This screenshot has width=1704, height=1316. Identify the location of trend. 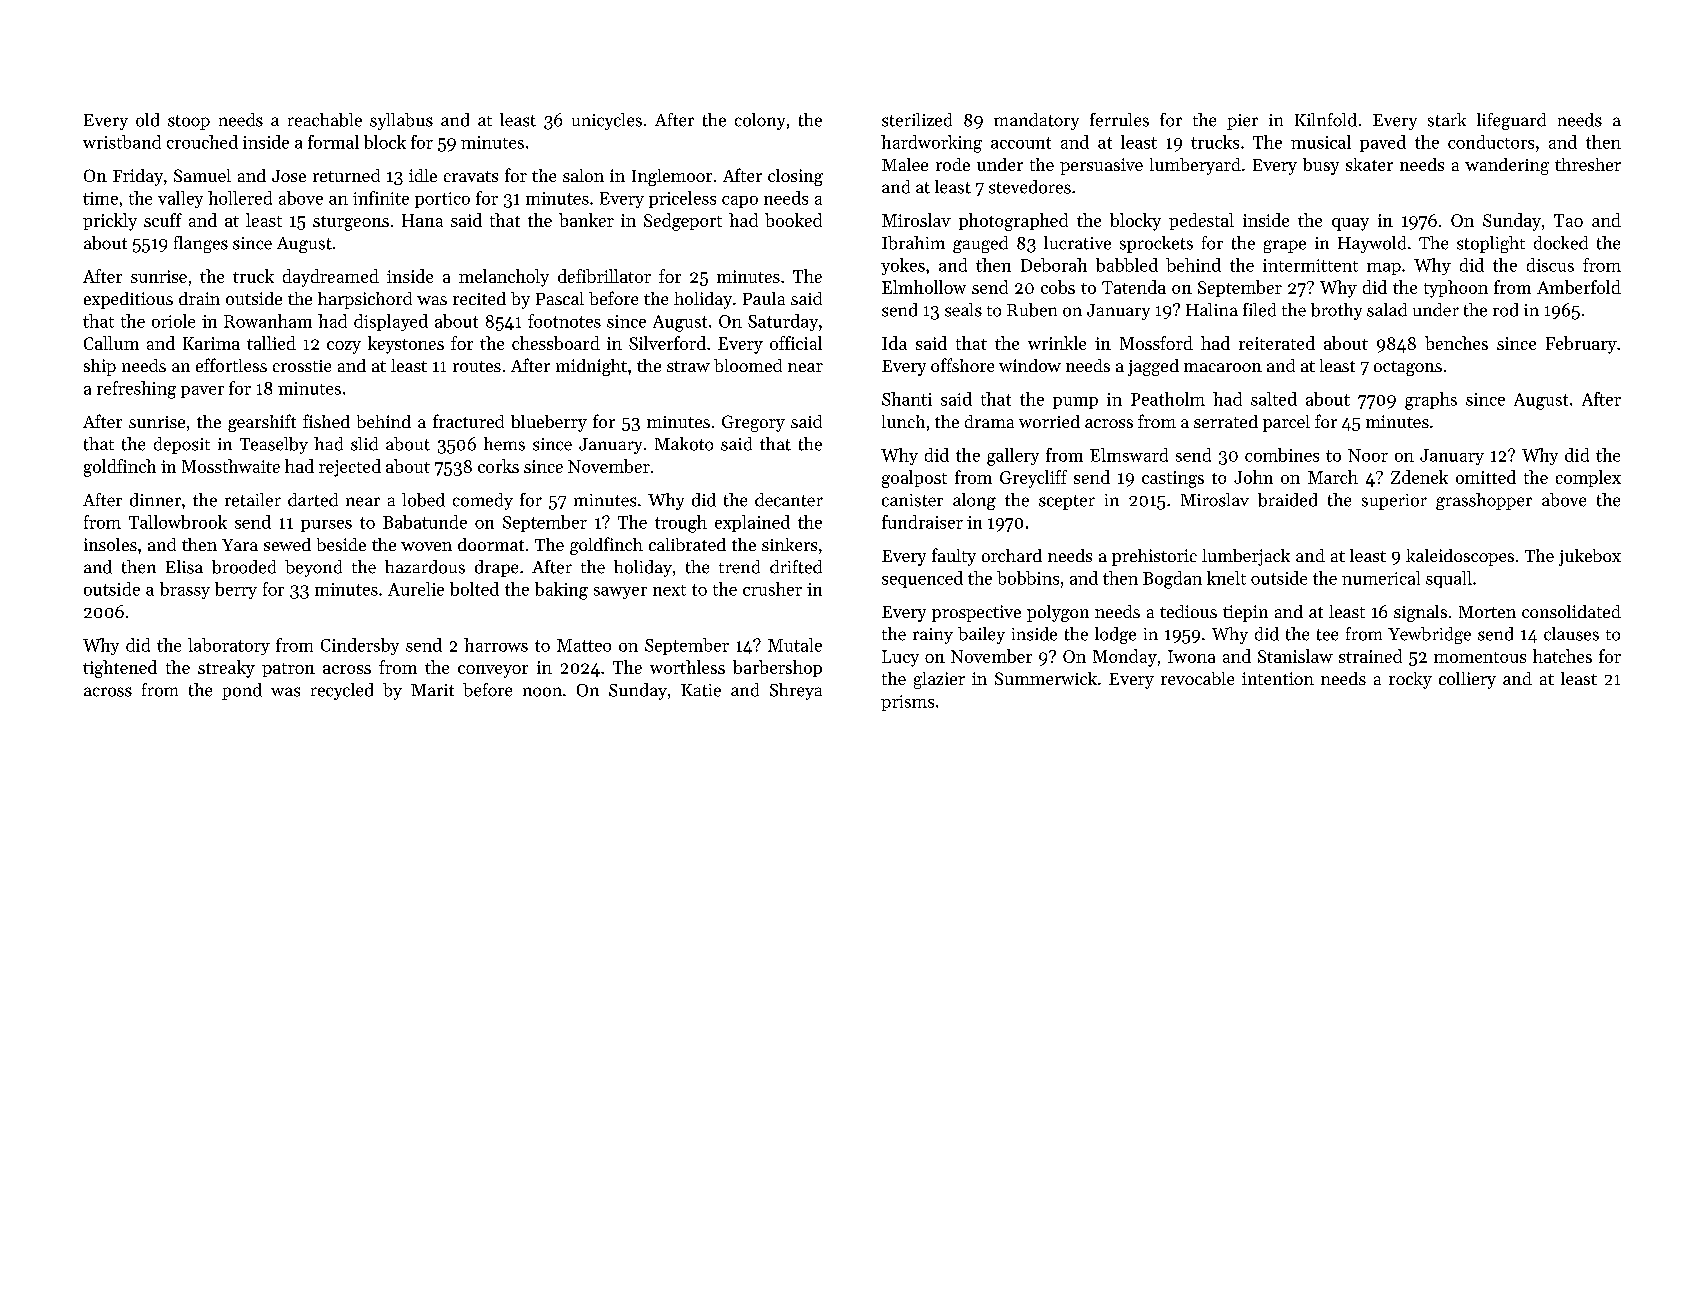
(739, 567).
